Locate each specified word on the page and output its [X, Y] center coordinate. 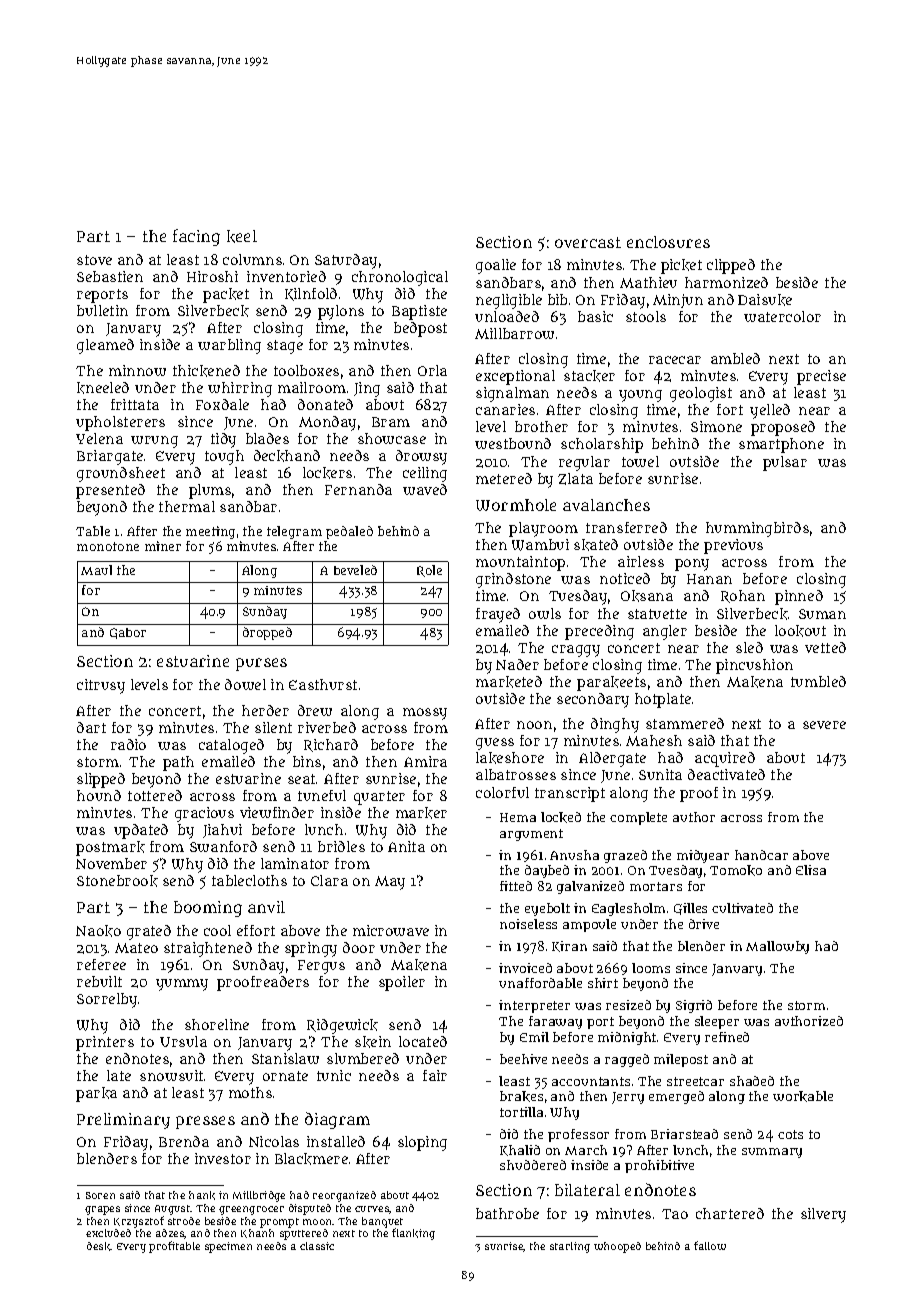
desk [99, 1246]
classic [317, 1246]
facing [196, 237]
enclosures [668, 242]
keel [242, 236]
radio [128, 744]
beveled [355, 570]
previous [733, 546]
